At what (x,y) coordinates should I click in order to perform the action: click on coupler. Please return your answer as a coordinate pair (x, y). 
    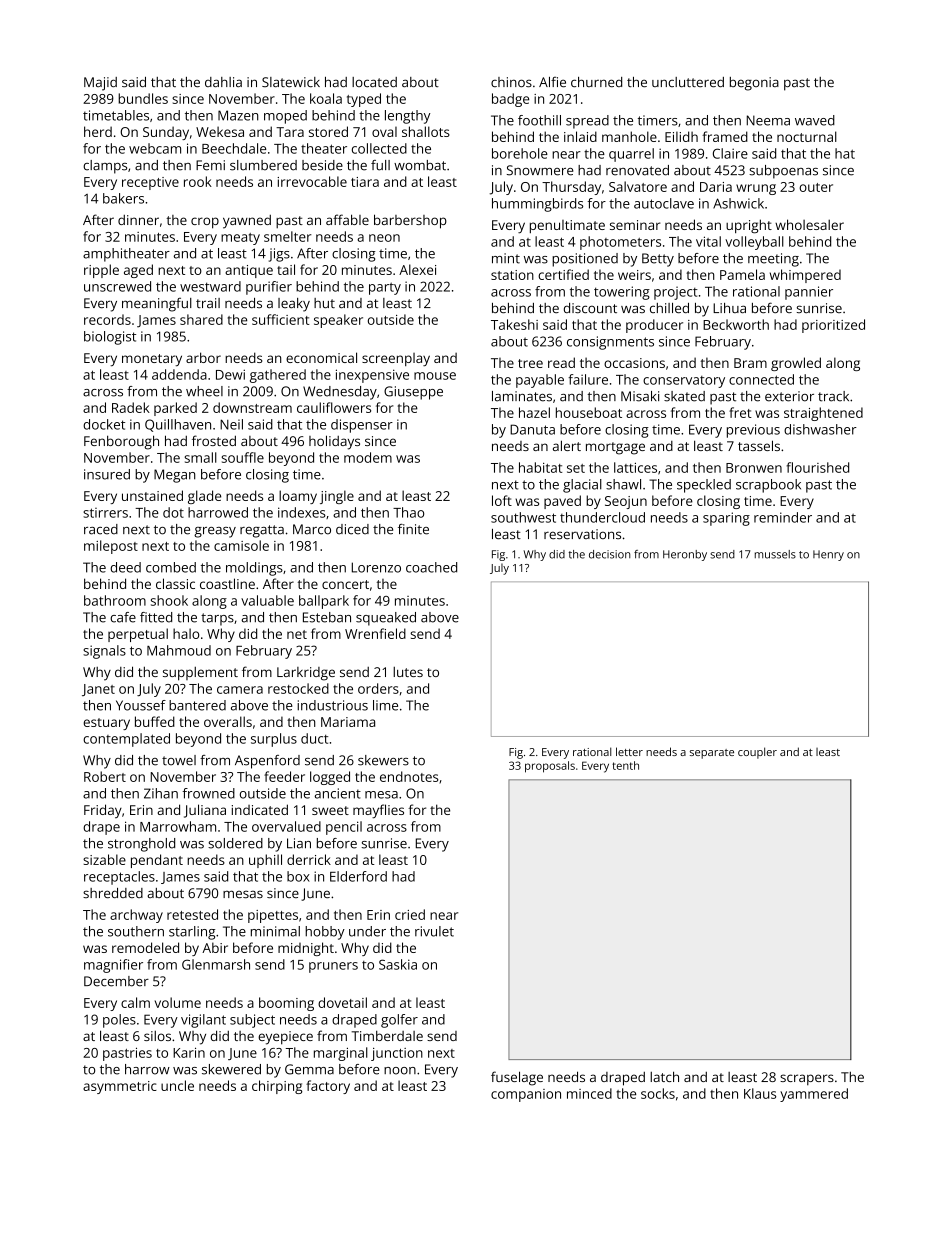
    Looking at the image, I should click on (757, 753).
